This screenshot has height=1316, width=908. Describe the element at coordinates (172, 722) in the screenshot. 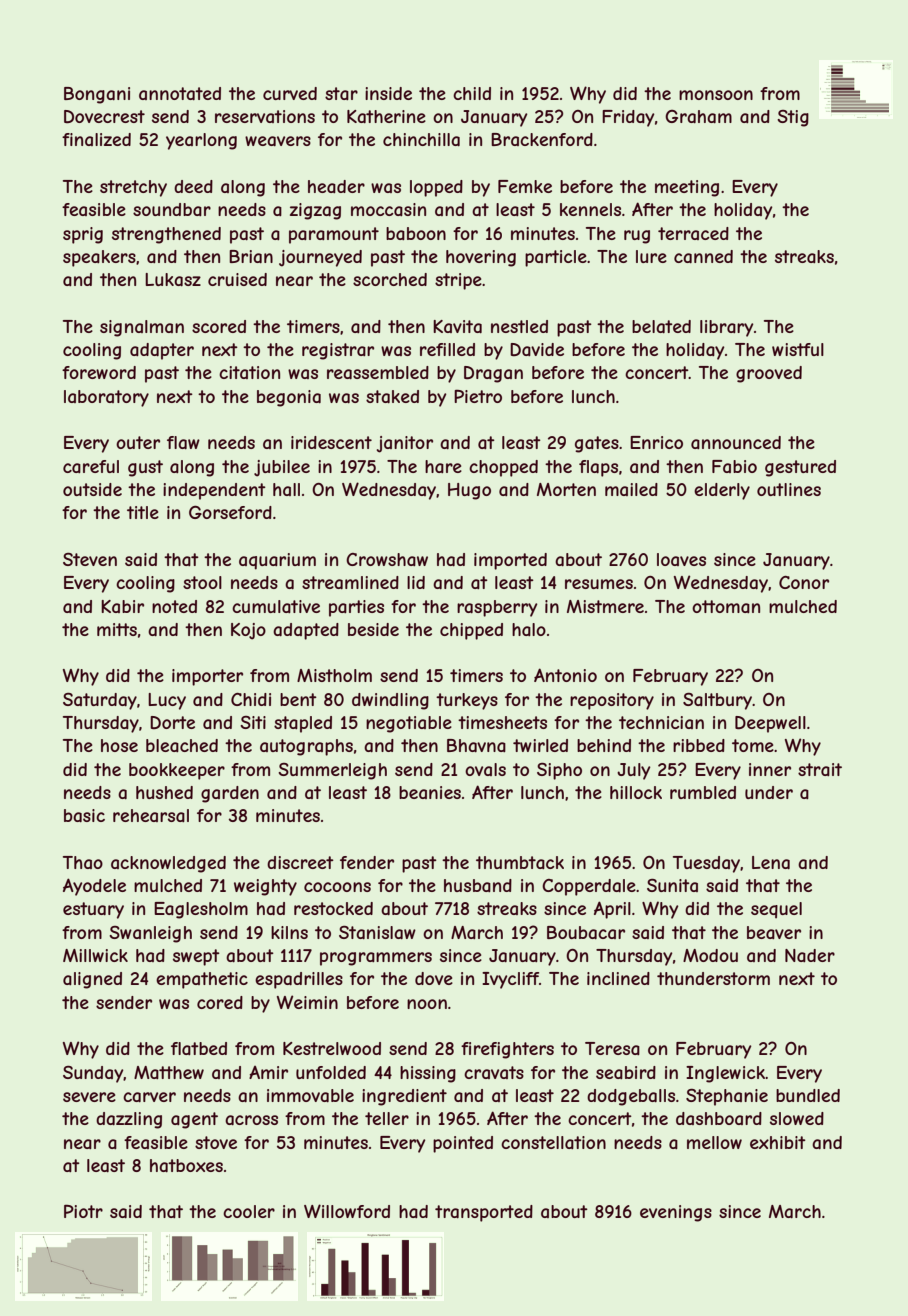

I see `Dorte` at that location.
